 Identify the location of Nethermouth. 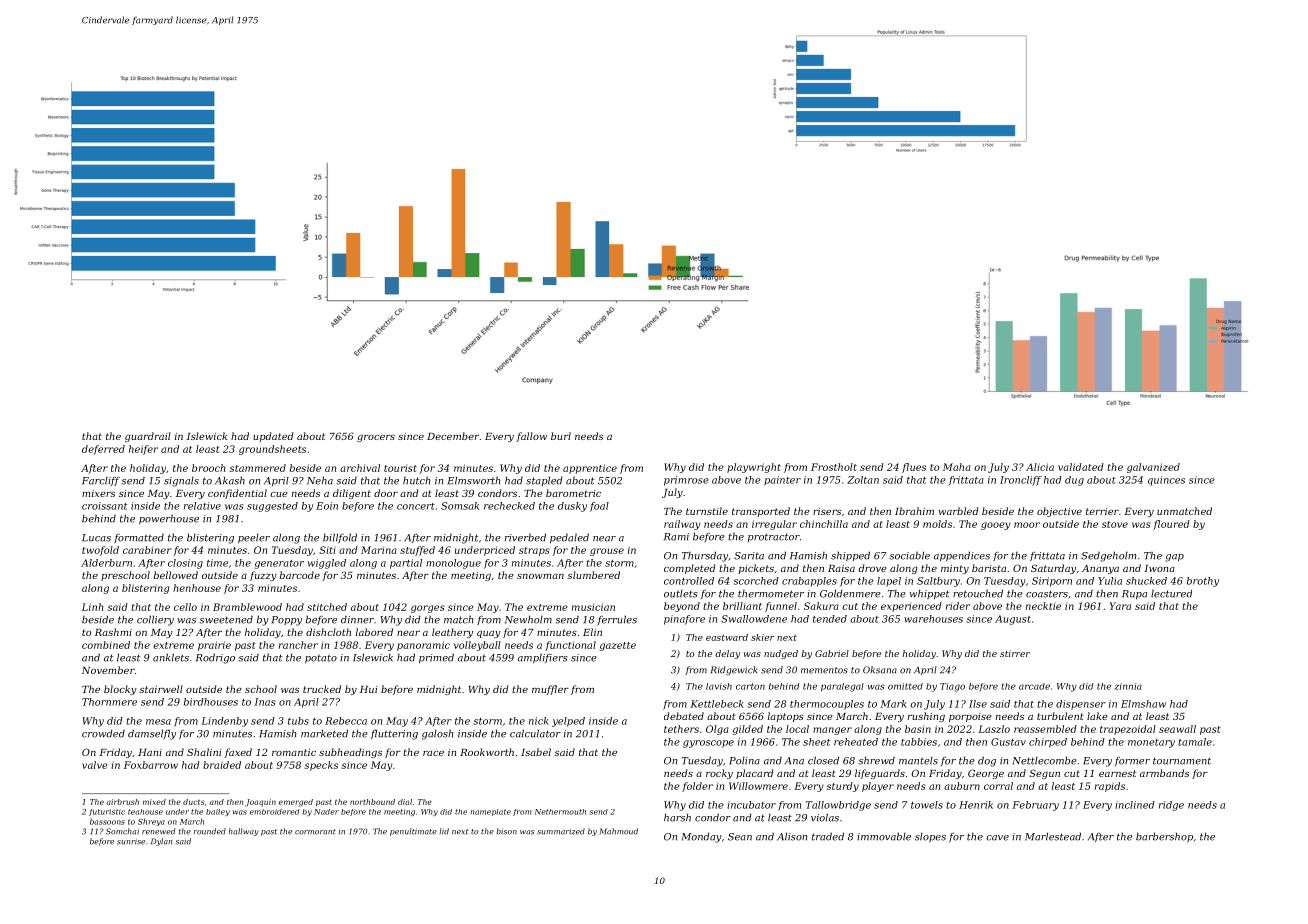
(560, 812).
